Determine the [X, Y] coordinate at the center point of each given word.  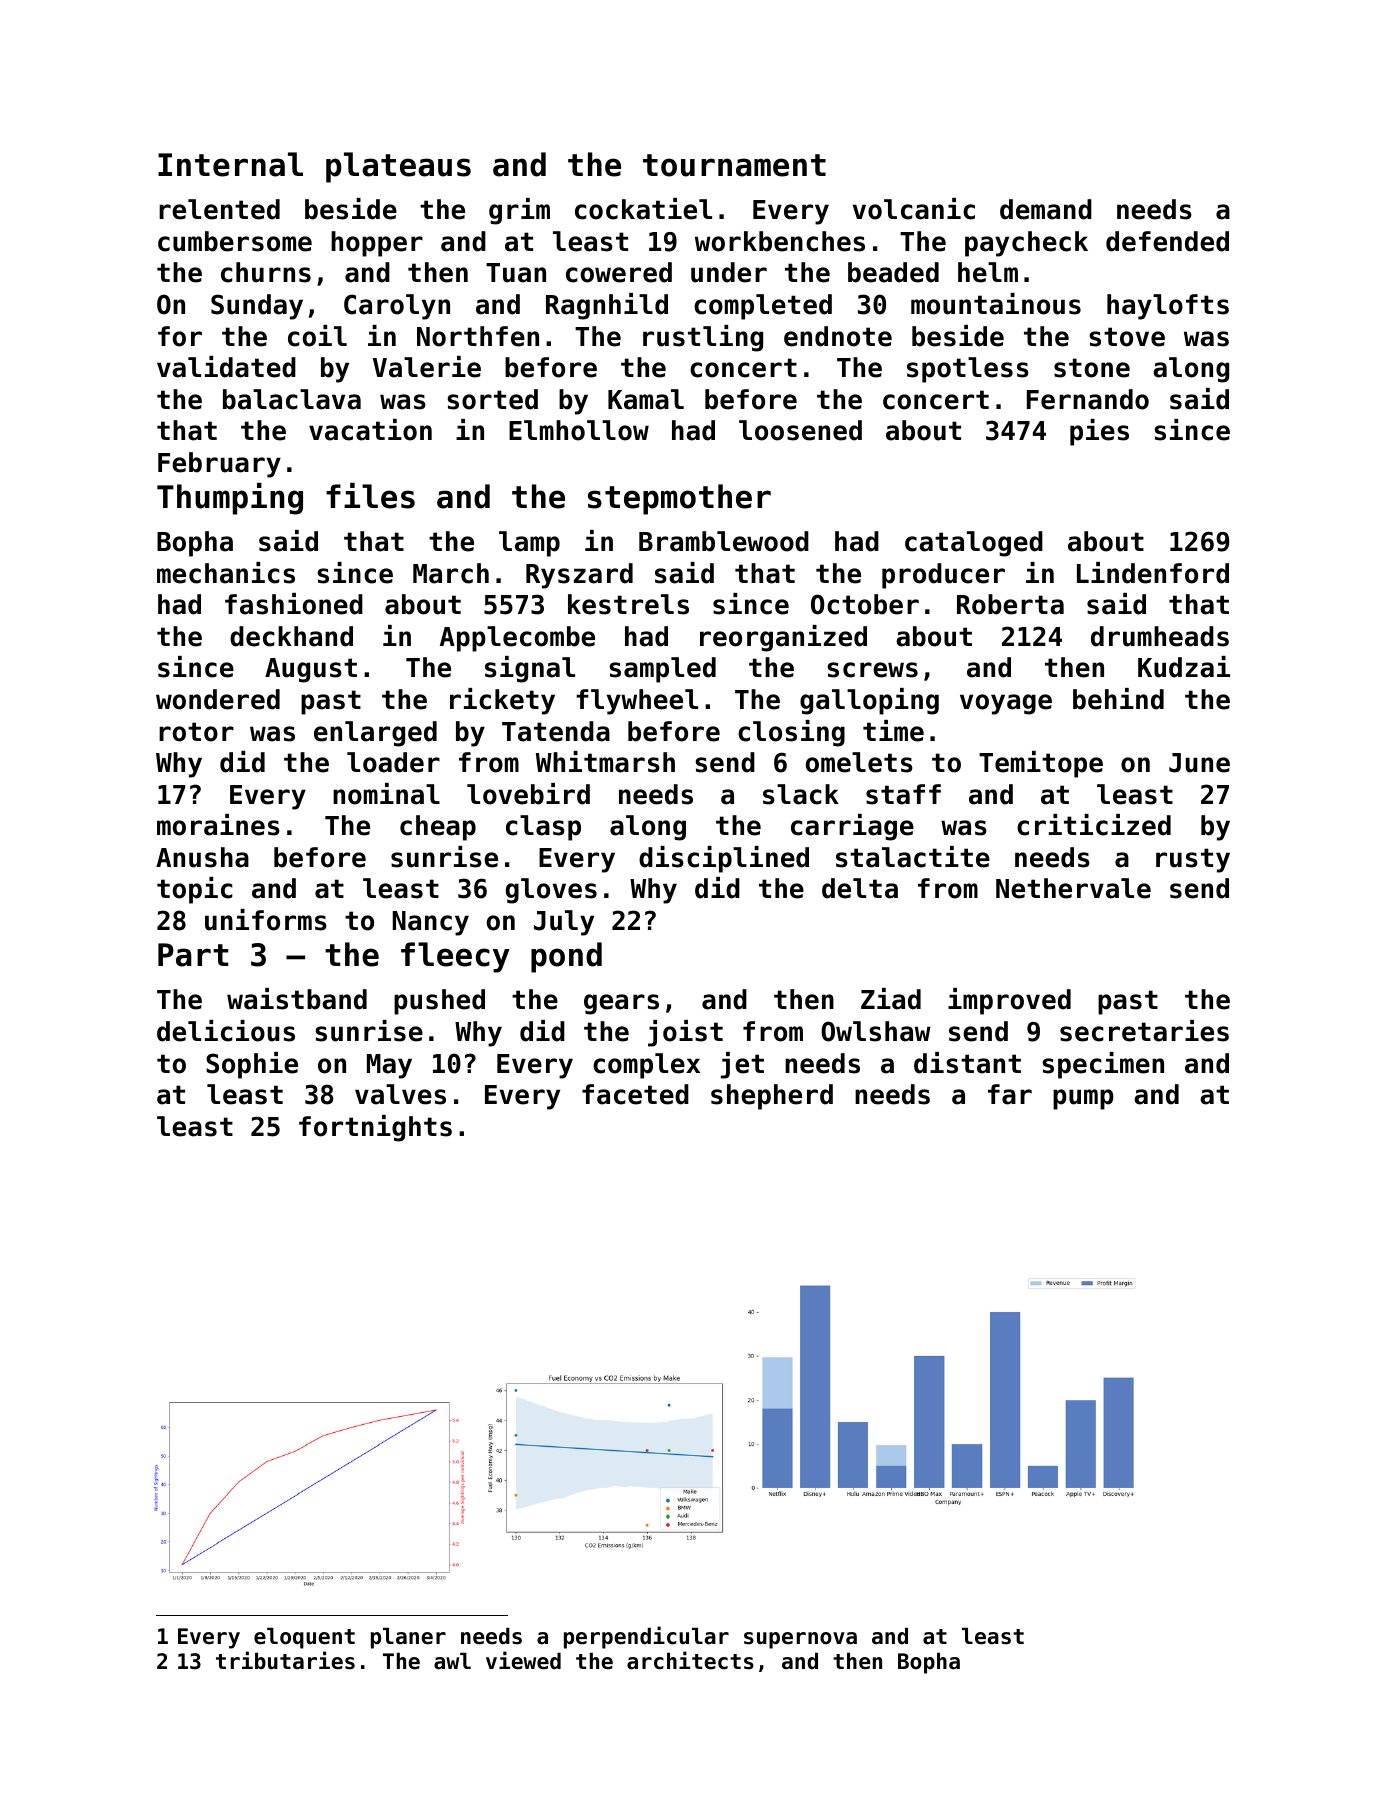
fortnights [375, 1128]
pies [1099, 432]
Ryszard [579, 576]
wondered [218, 699]
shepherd [772, 1097]
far [1010, 1094]
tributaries [285, 1660]
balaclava [292, 399]
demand [1046, 209]
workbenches [780, 241]
